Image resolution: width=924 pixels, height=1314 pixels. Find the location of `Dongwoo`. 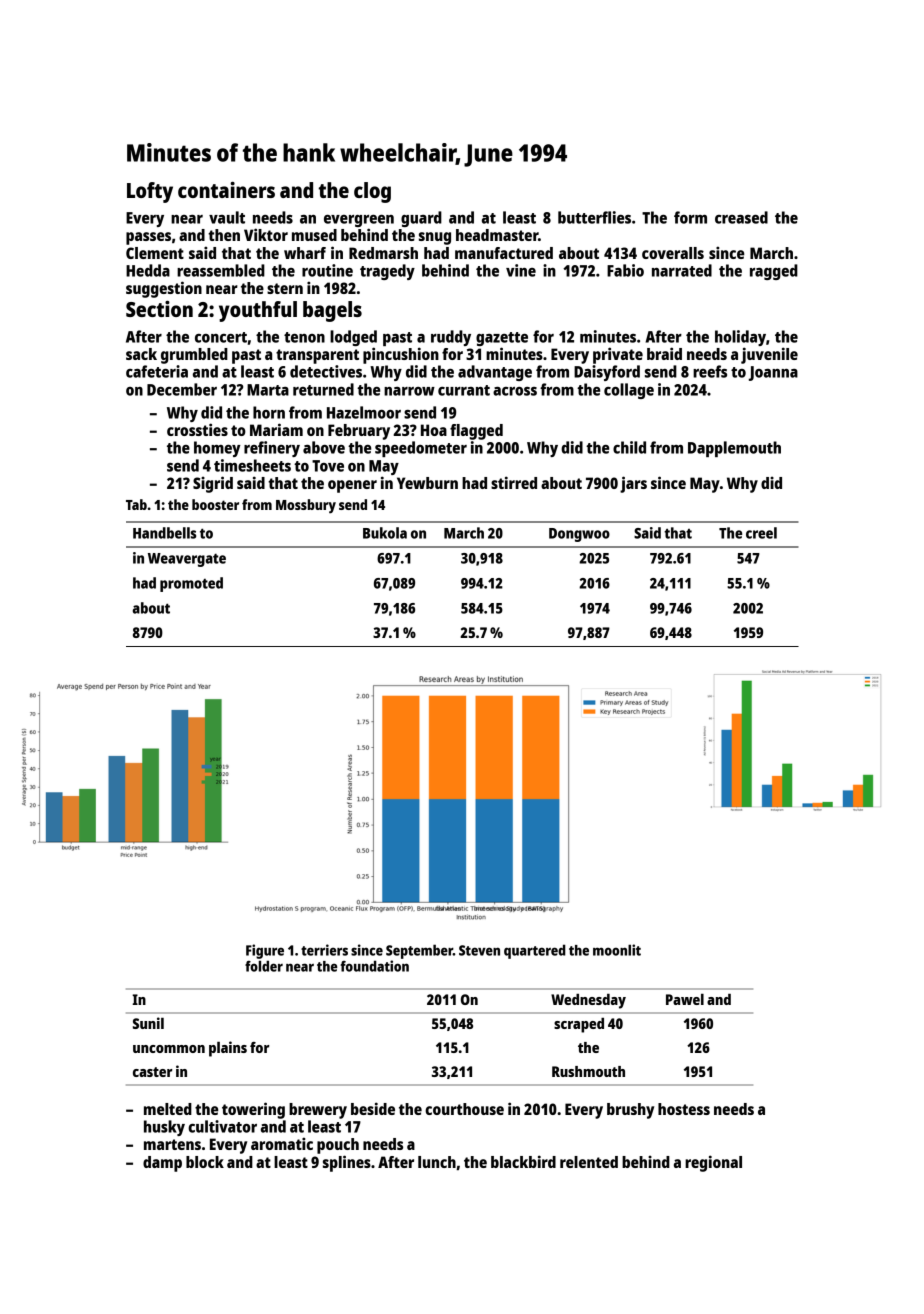

Dongwoo is located at coordinates (579, 535).
